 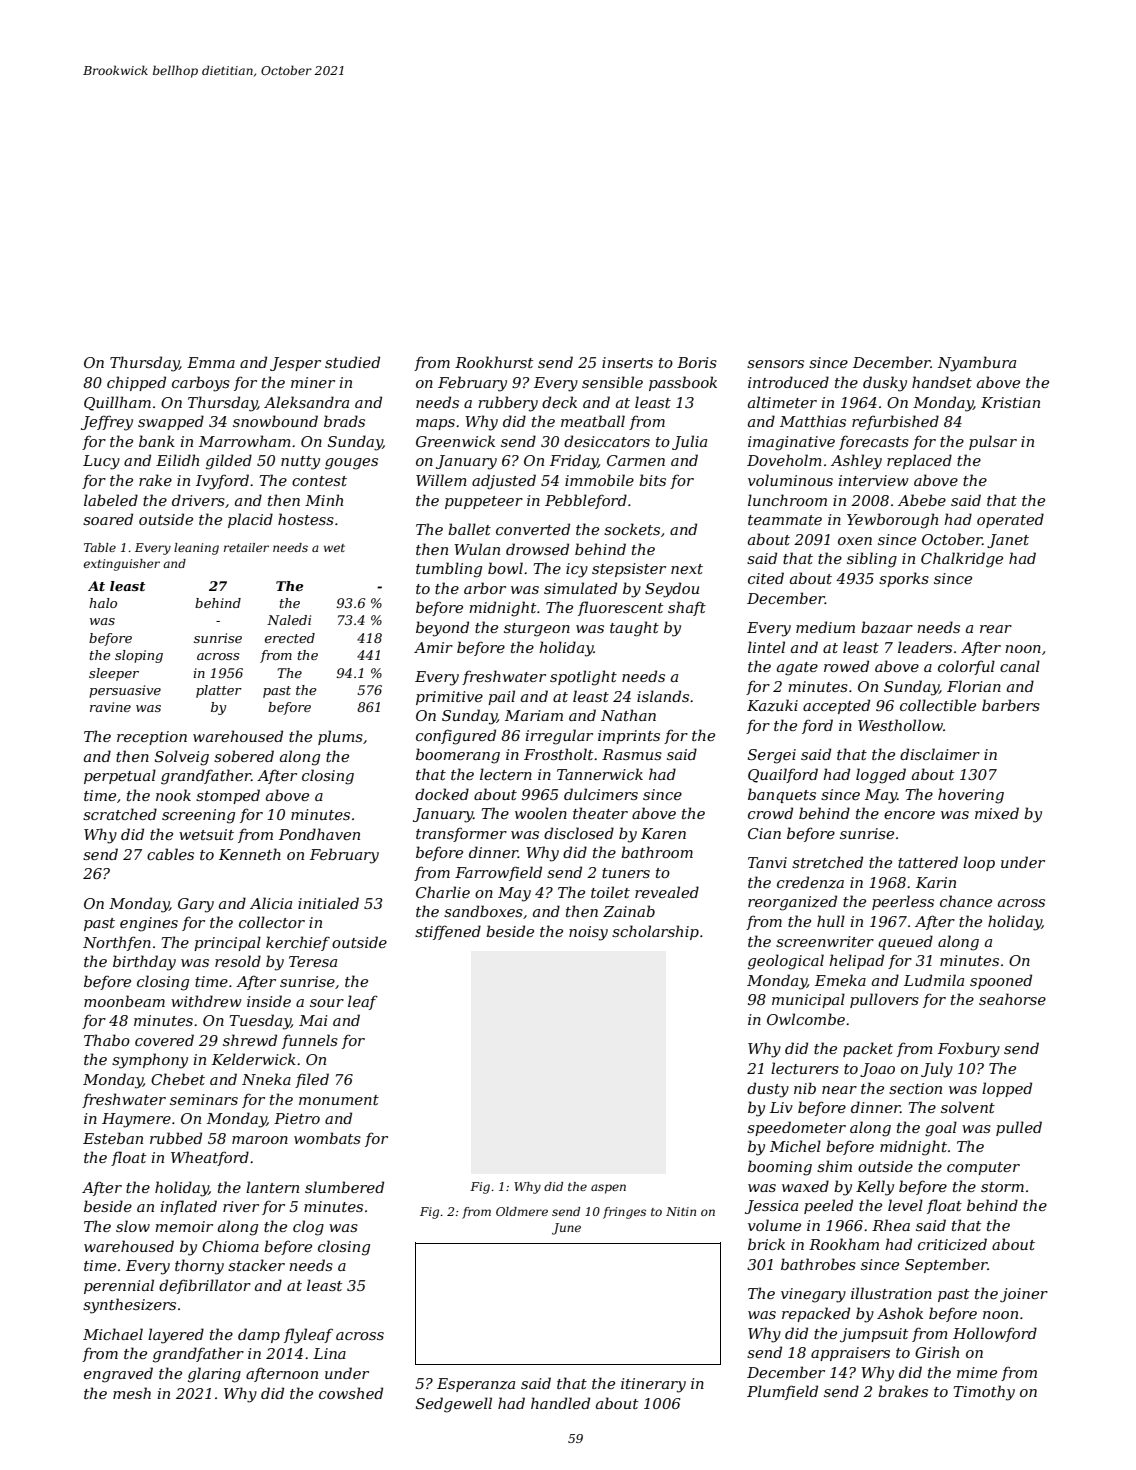 I want to click on Rookhurst, so click(x=494, y=362).
